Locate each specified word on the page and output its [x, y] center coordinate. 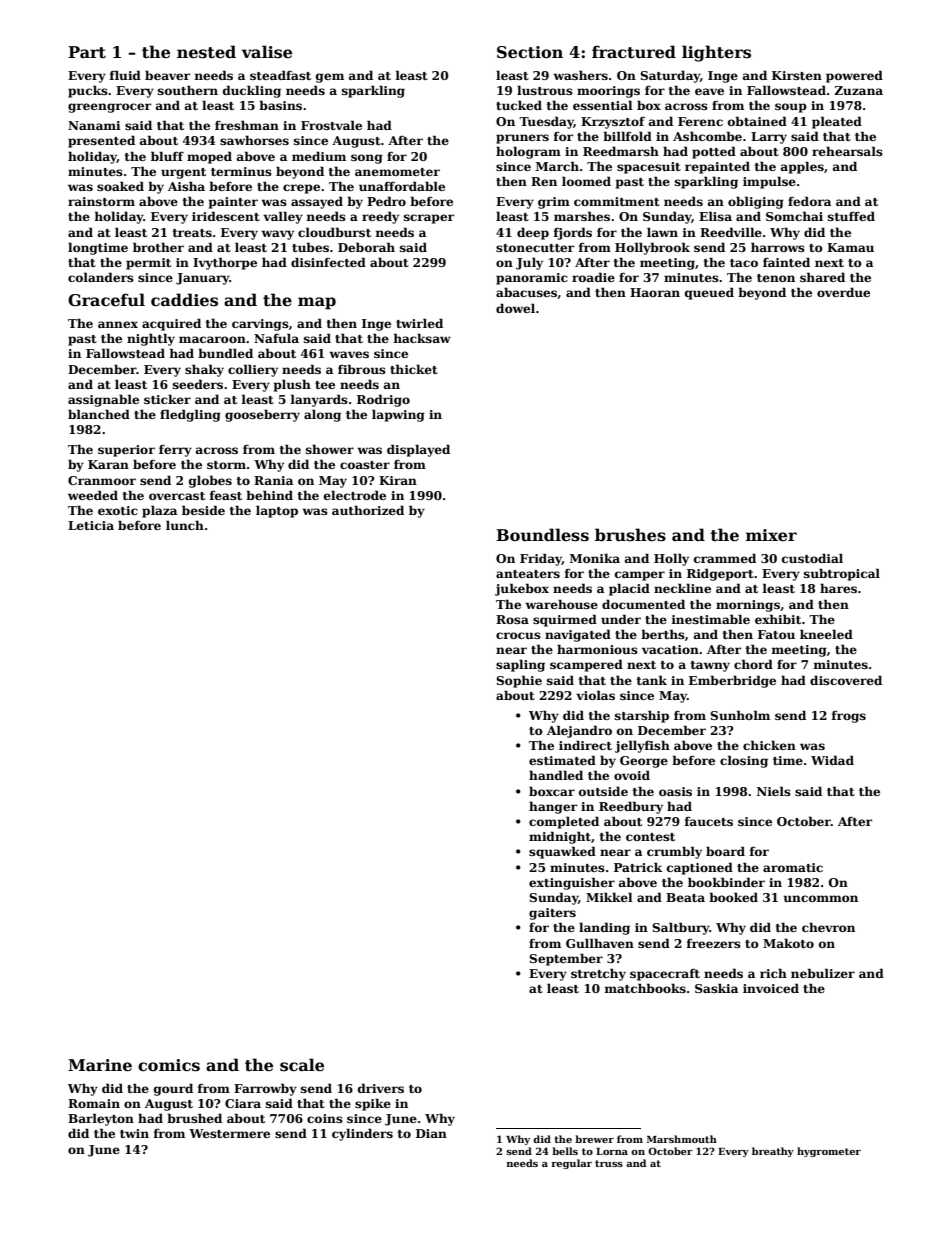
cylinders [362, 1134]
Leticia [91, 525]
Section [530, 52]
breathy [773, 1152]
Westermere [229, 1133]
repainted [717, 167]
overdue [843, 292]
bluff [167, 156]
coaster [365, 465]
